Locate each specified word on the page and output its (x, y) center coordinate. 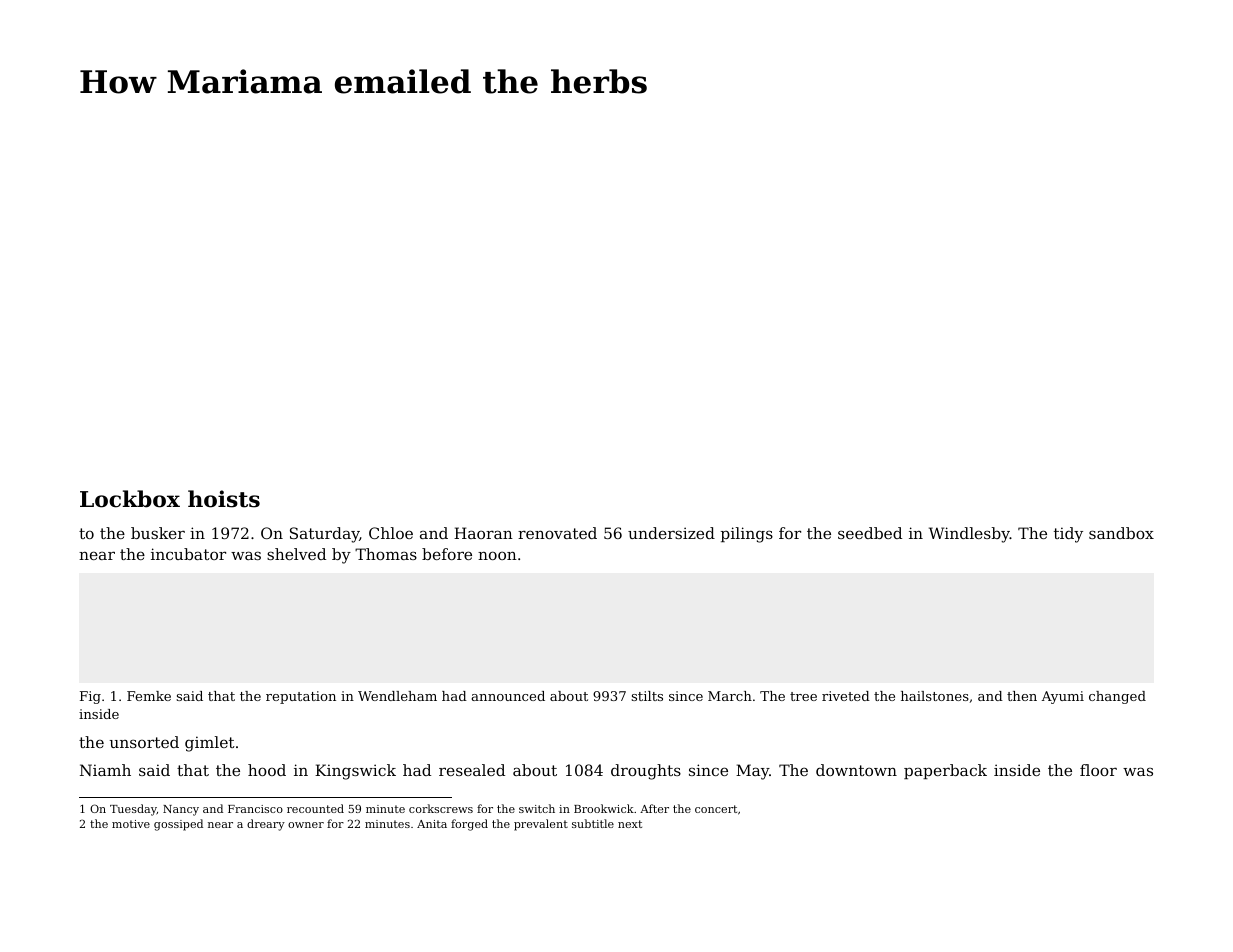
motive (131, 824)
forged (469, 825)
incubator (188, 554)
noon (497, 555)
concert (716, 809)
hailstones (935, 696)
